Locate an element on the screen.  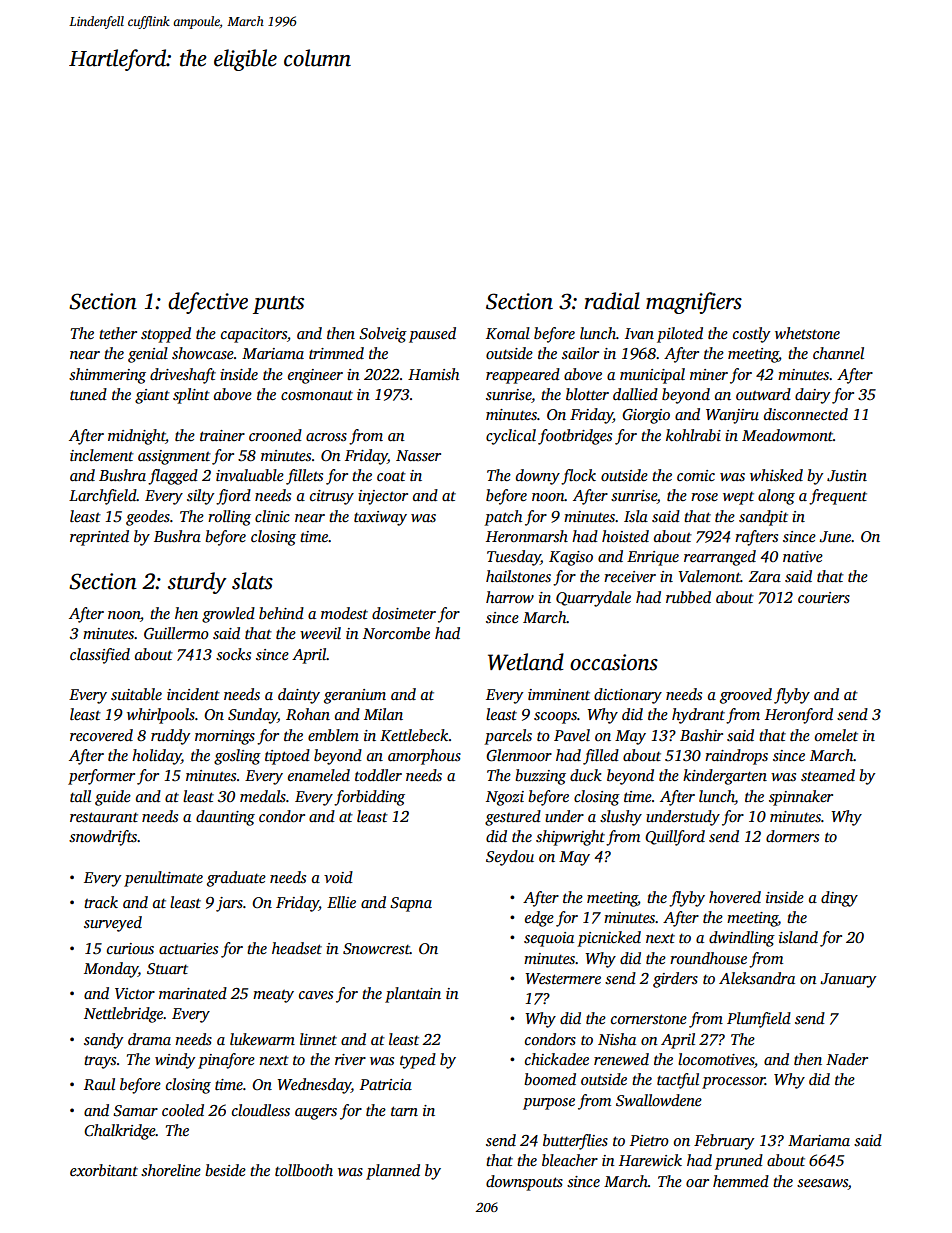
punts is located at coordinates (278, 305).
